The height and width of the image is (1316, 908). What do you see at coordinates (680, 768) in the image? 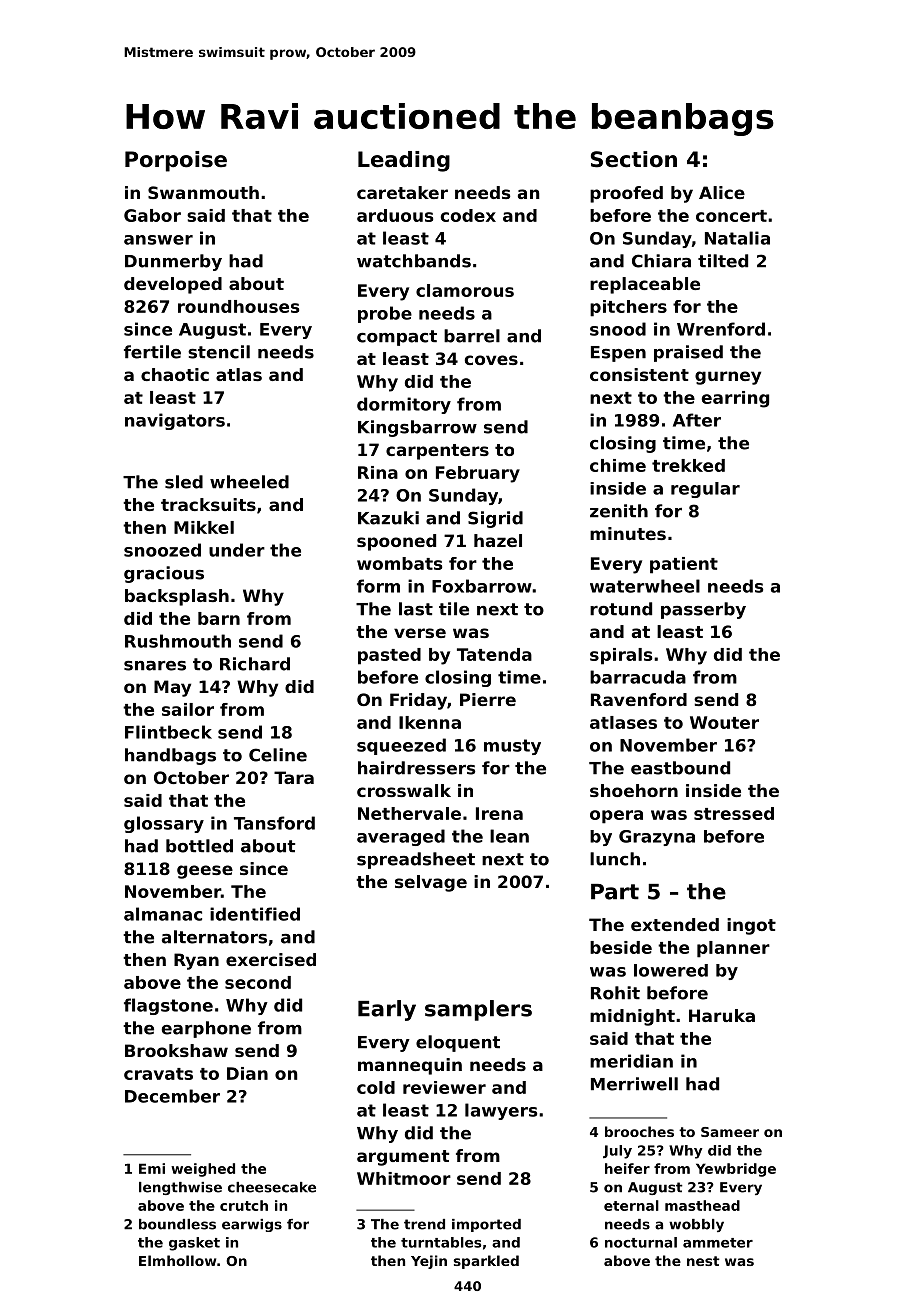
I see `eastbound` at bounding box center [680, 768].
